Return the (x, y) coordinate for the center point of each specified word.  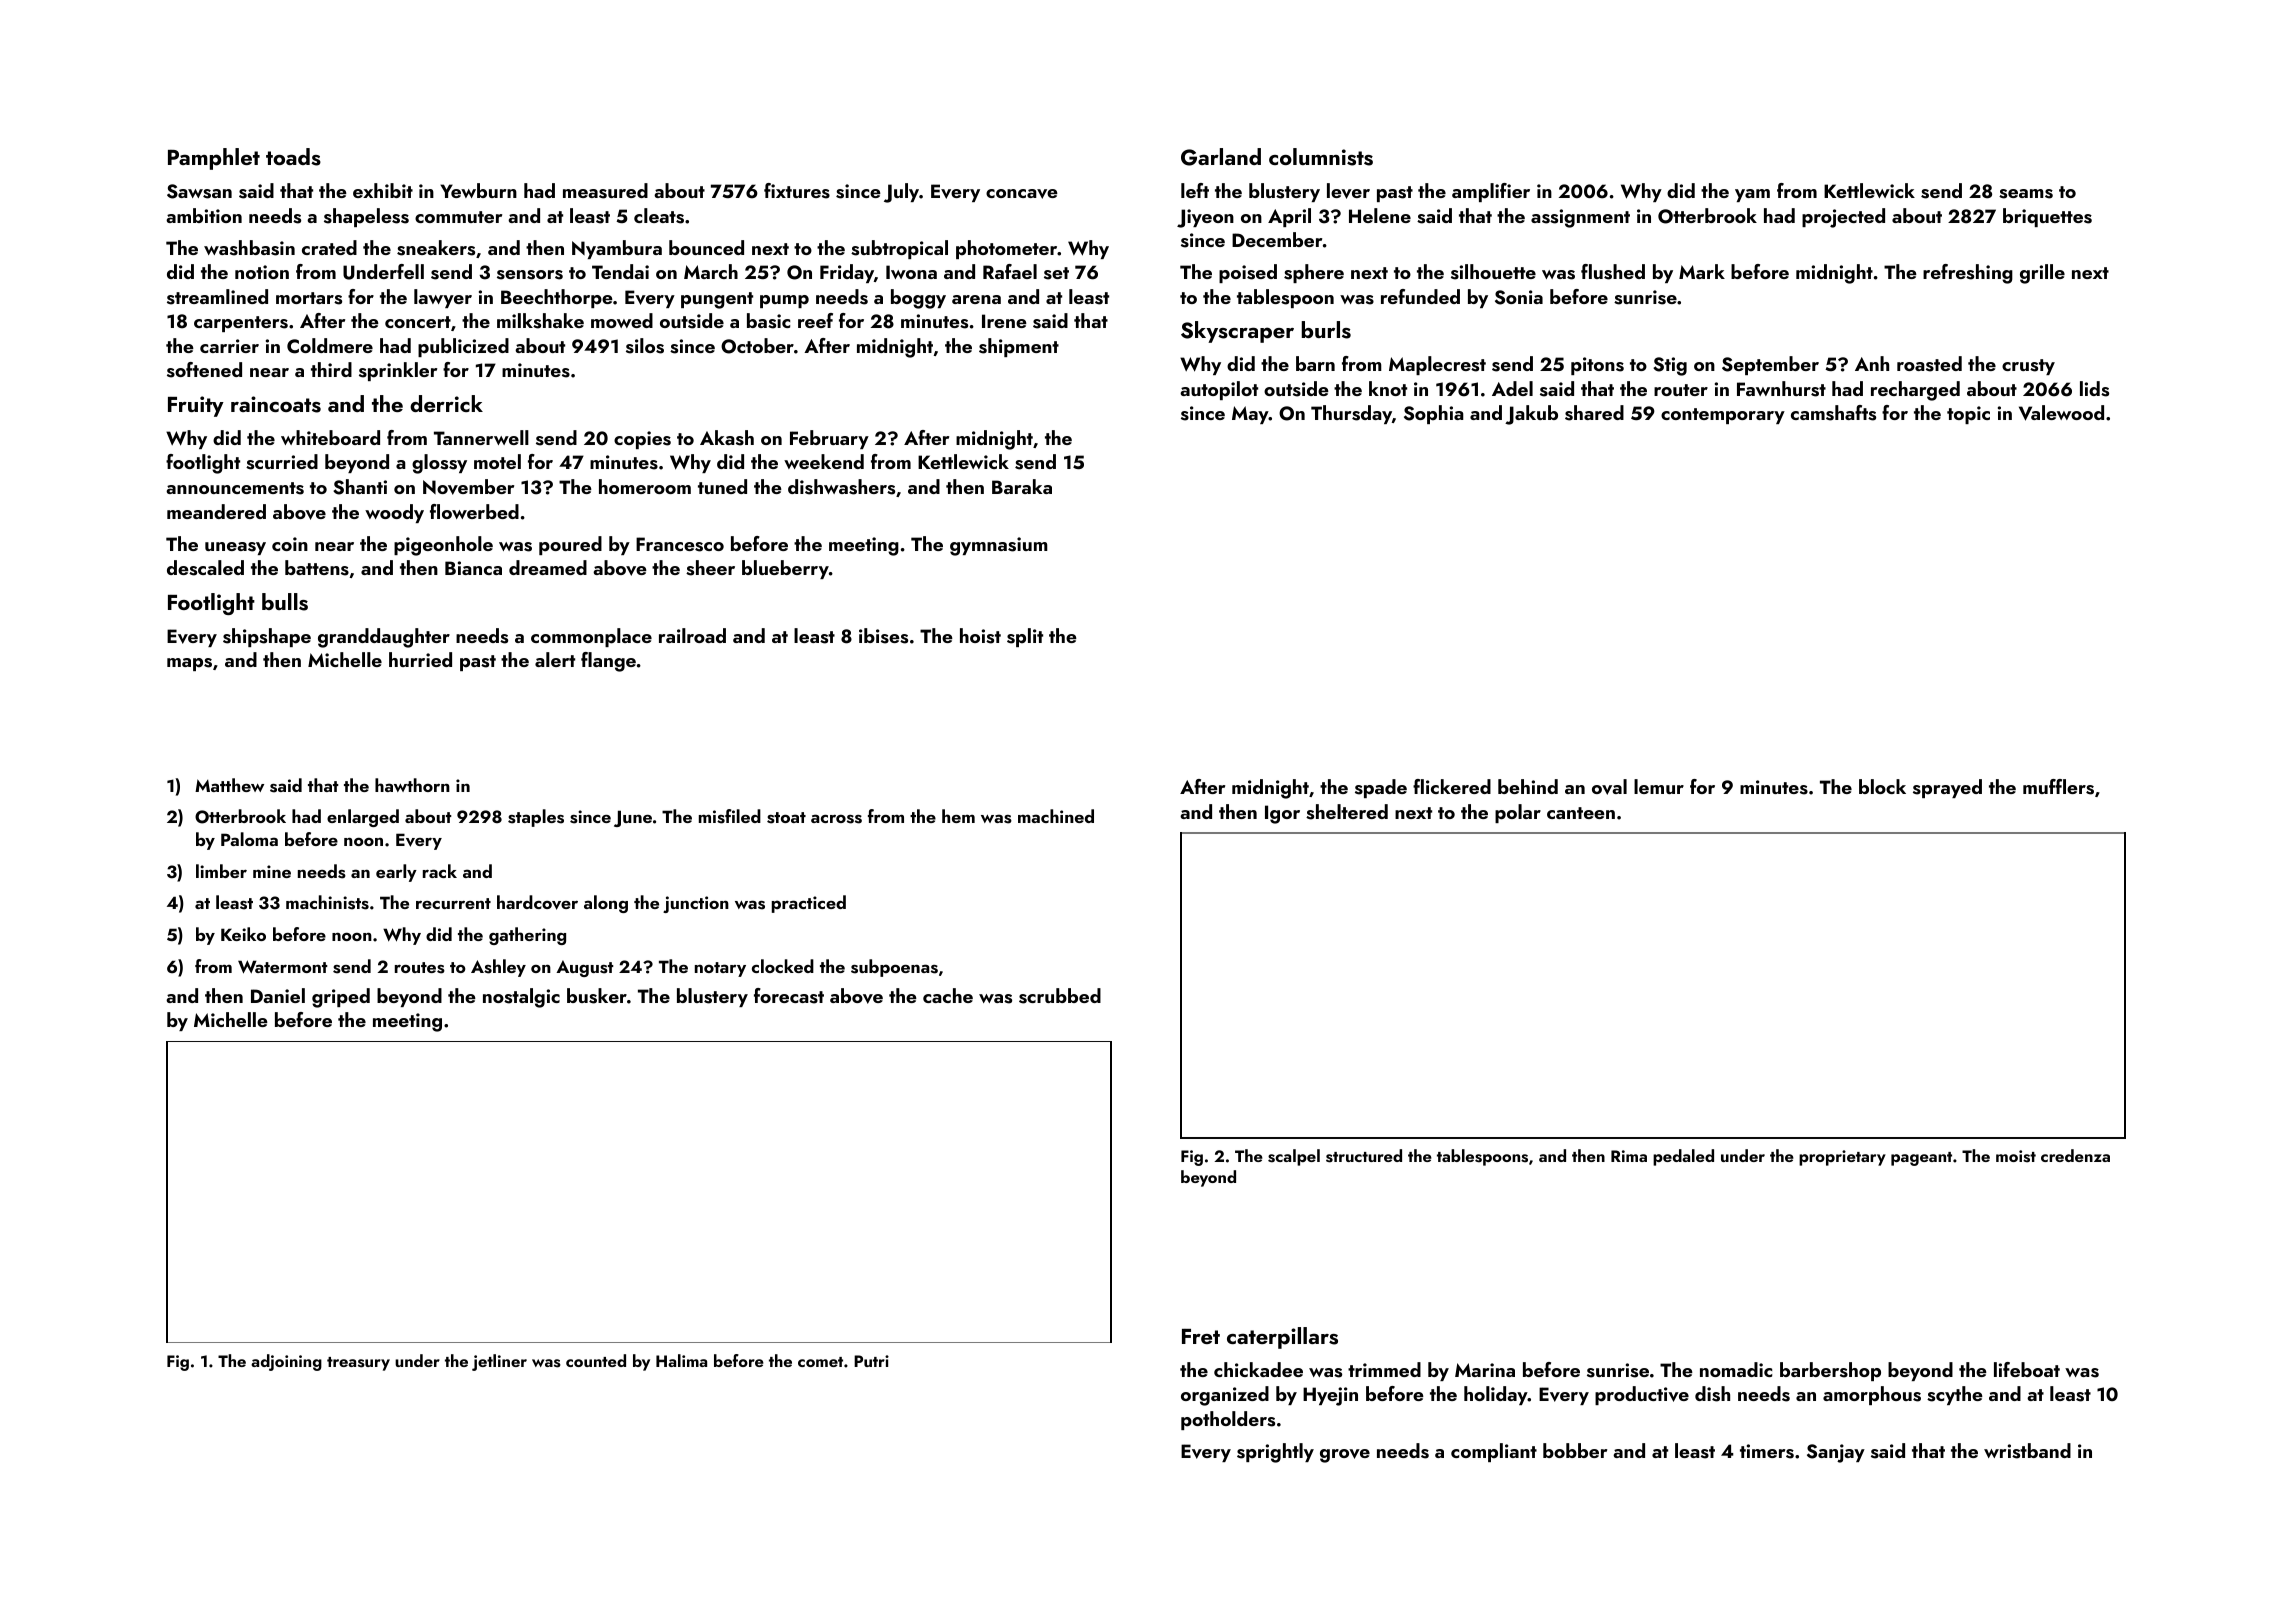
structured (1364, 1156)
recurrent (453, 903)
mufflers (2058, 787)
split (1025, 637)
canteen (1581, 813)
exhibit (383, 190)
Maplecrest (1437, 365)
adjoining (286, 1362)
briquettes (2047, 217)
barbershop (1830, 1371)
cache (948, 995)
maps (189, 664)
